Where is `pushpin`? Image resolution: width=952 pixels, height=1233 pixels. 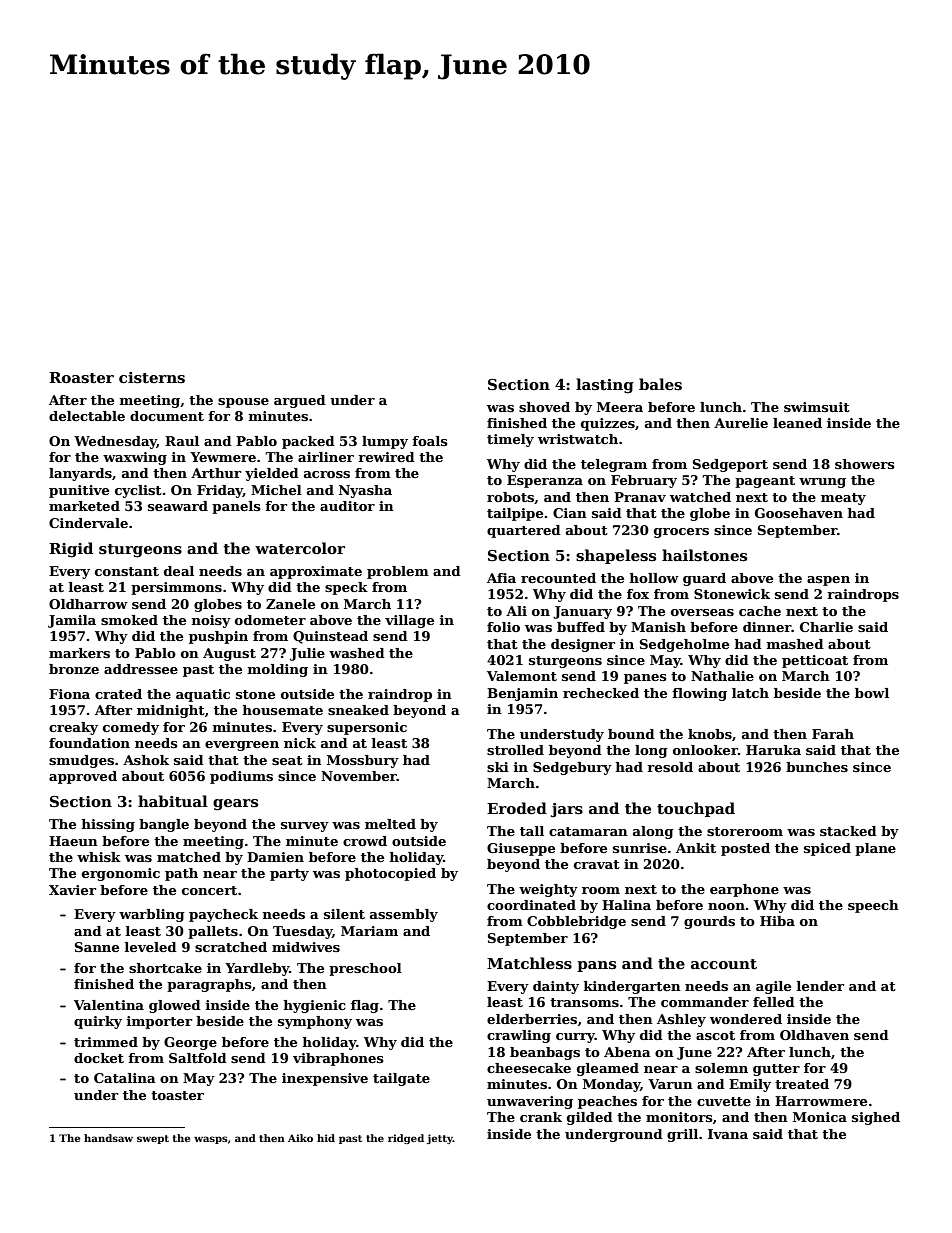
pushpin is located at coordinates (218, 637).
